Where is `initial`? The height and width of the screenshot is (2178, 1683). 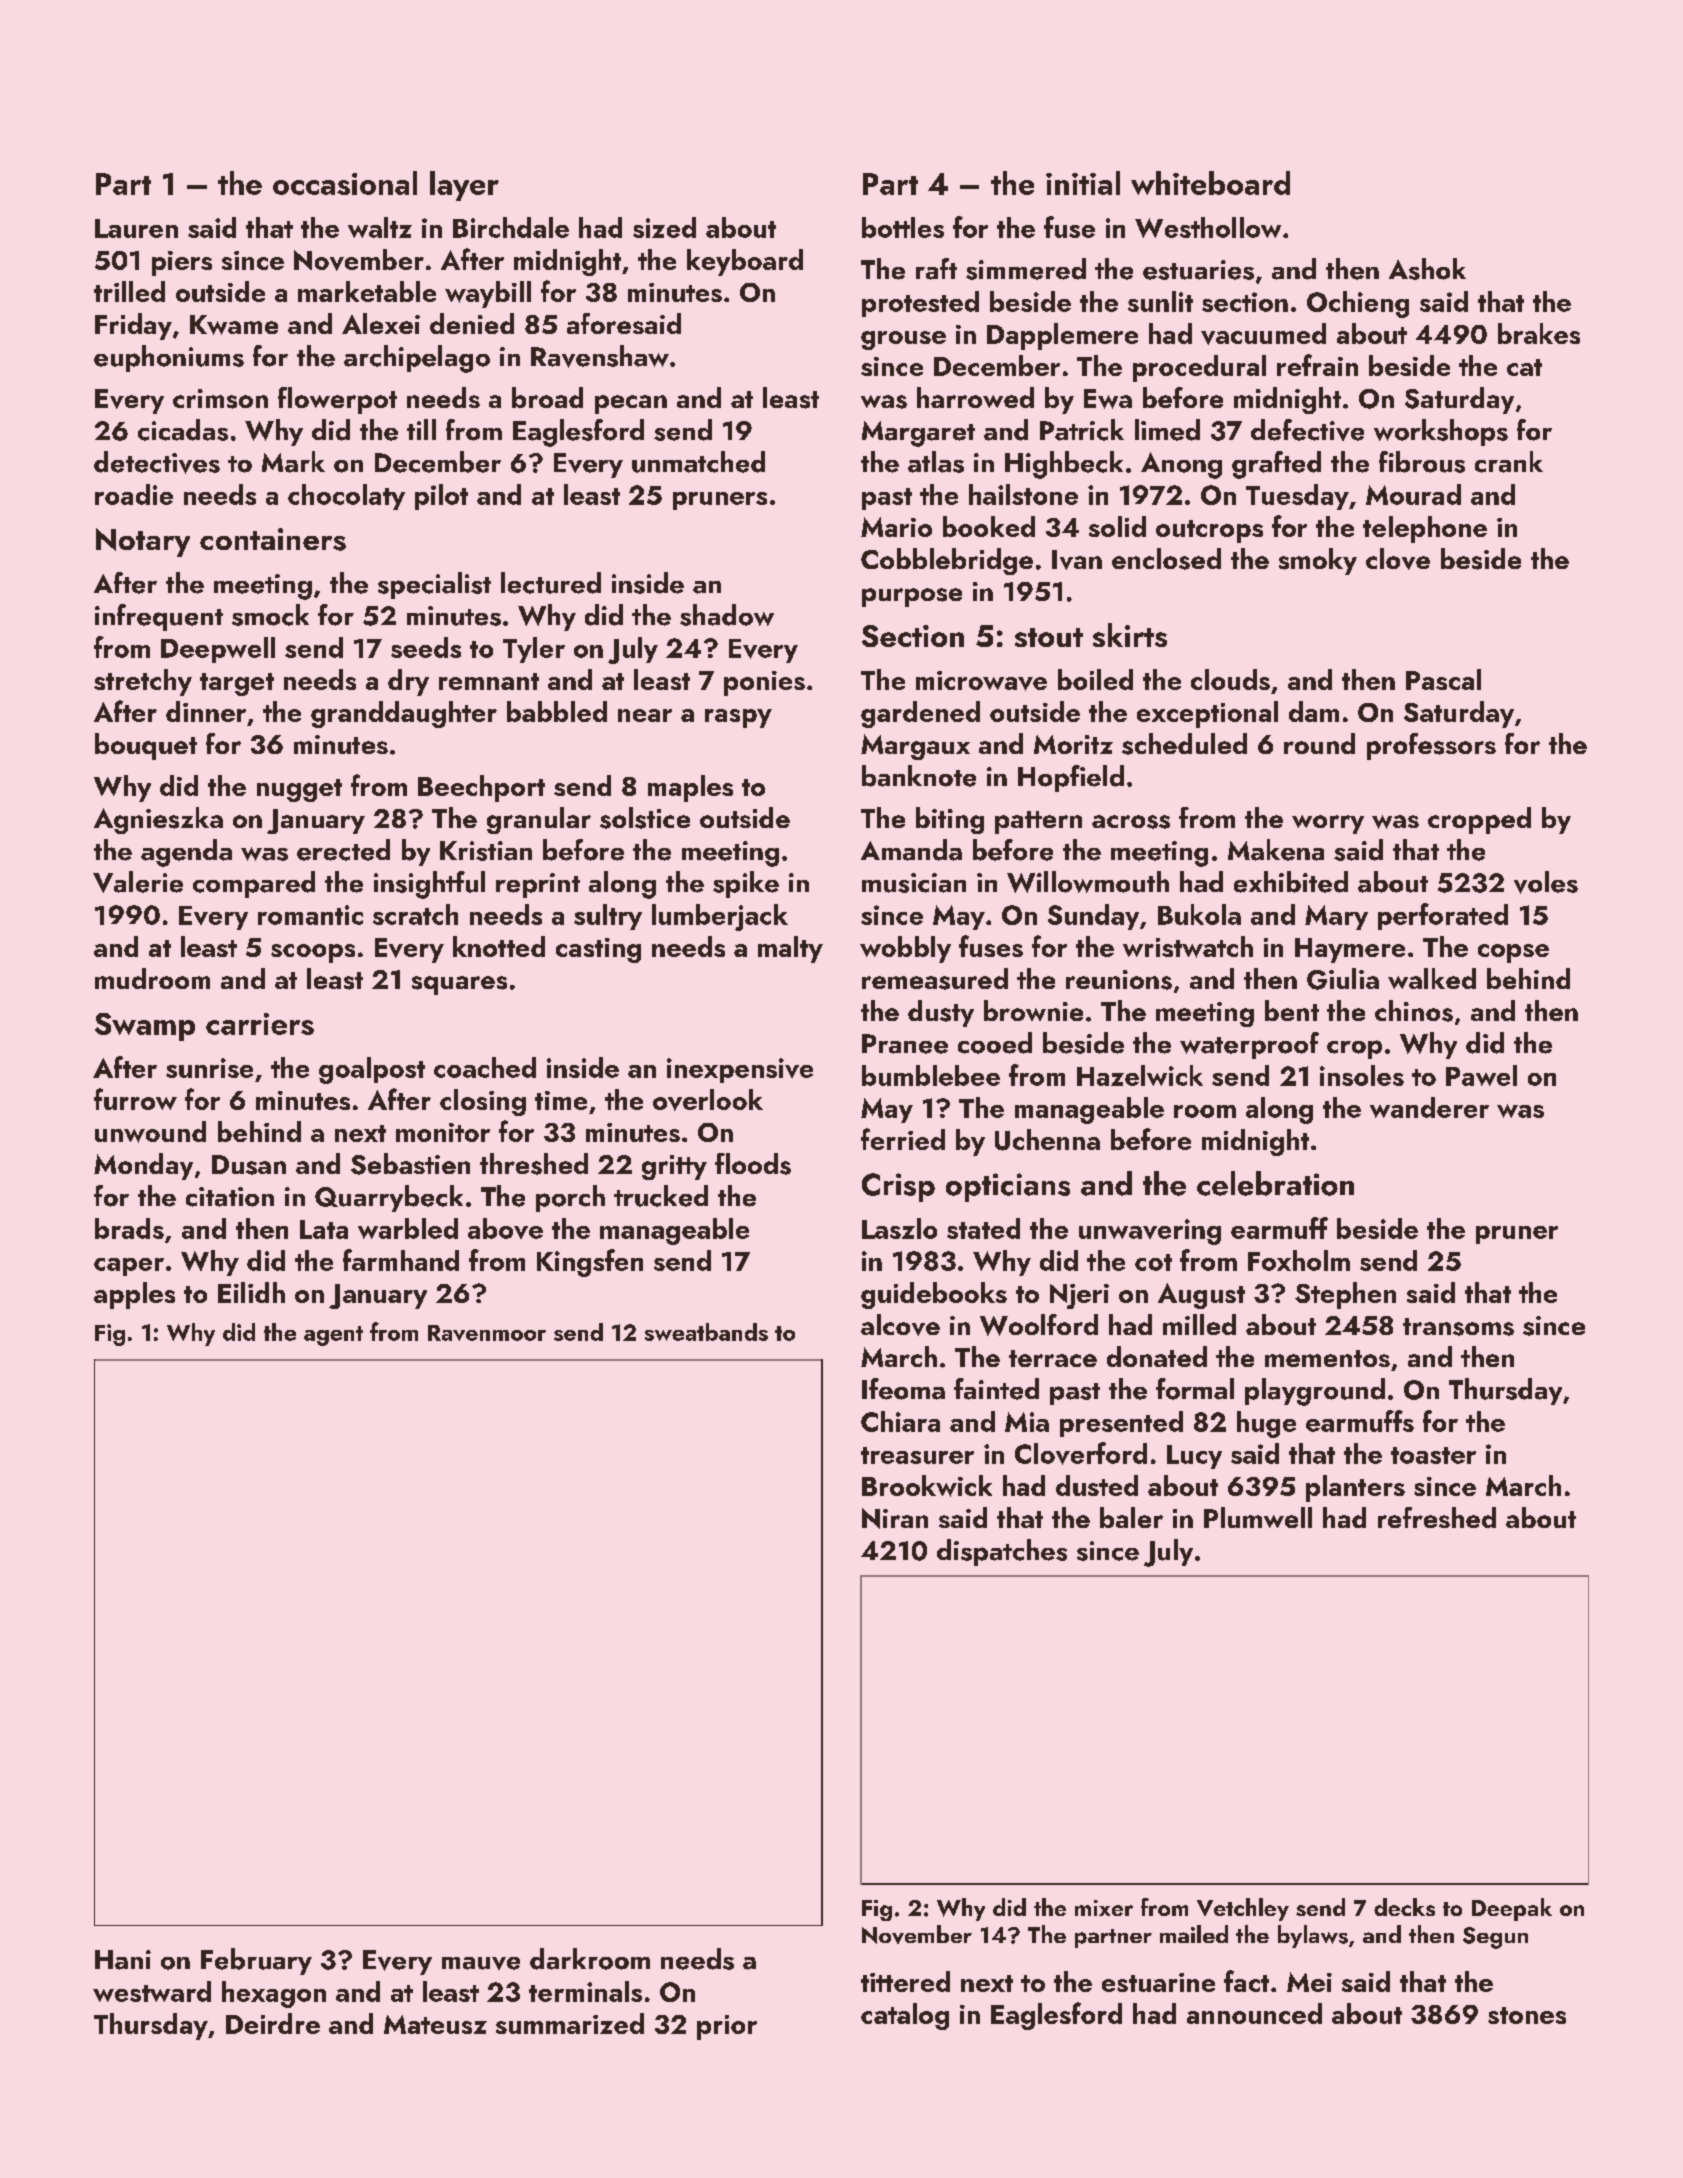
initial is located at coordinates (1083, 183).
